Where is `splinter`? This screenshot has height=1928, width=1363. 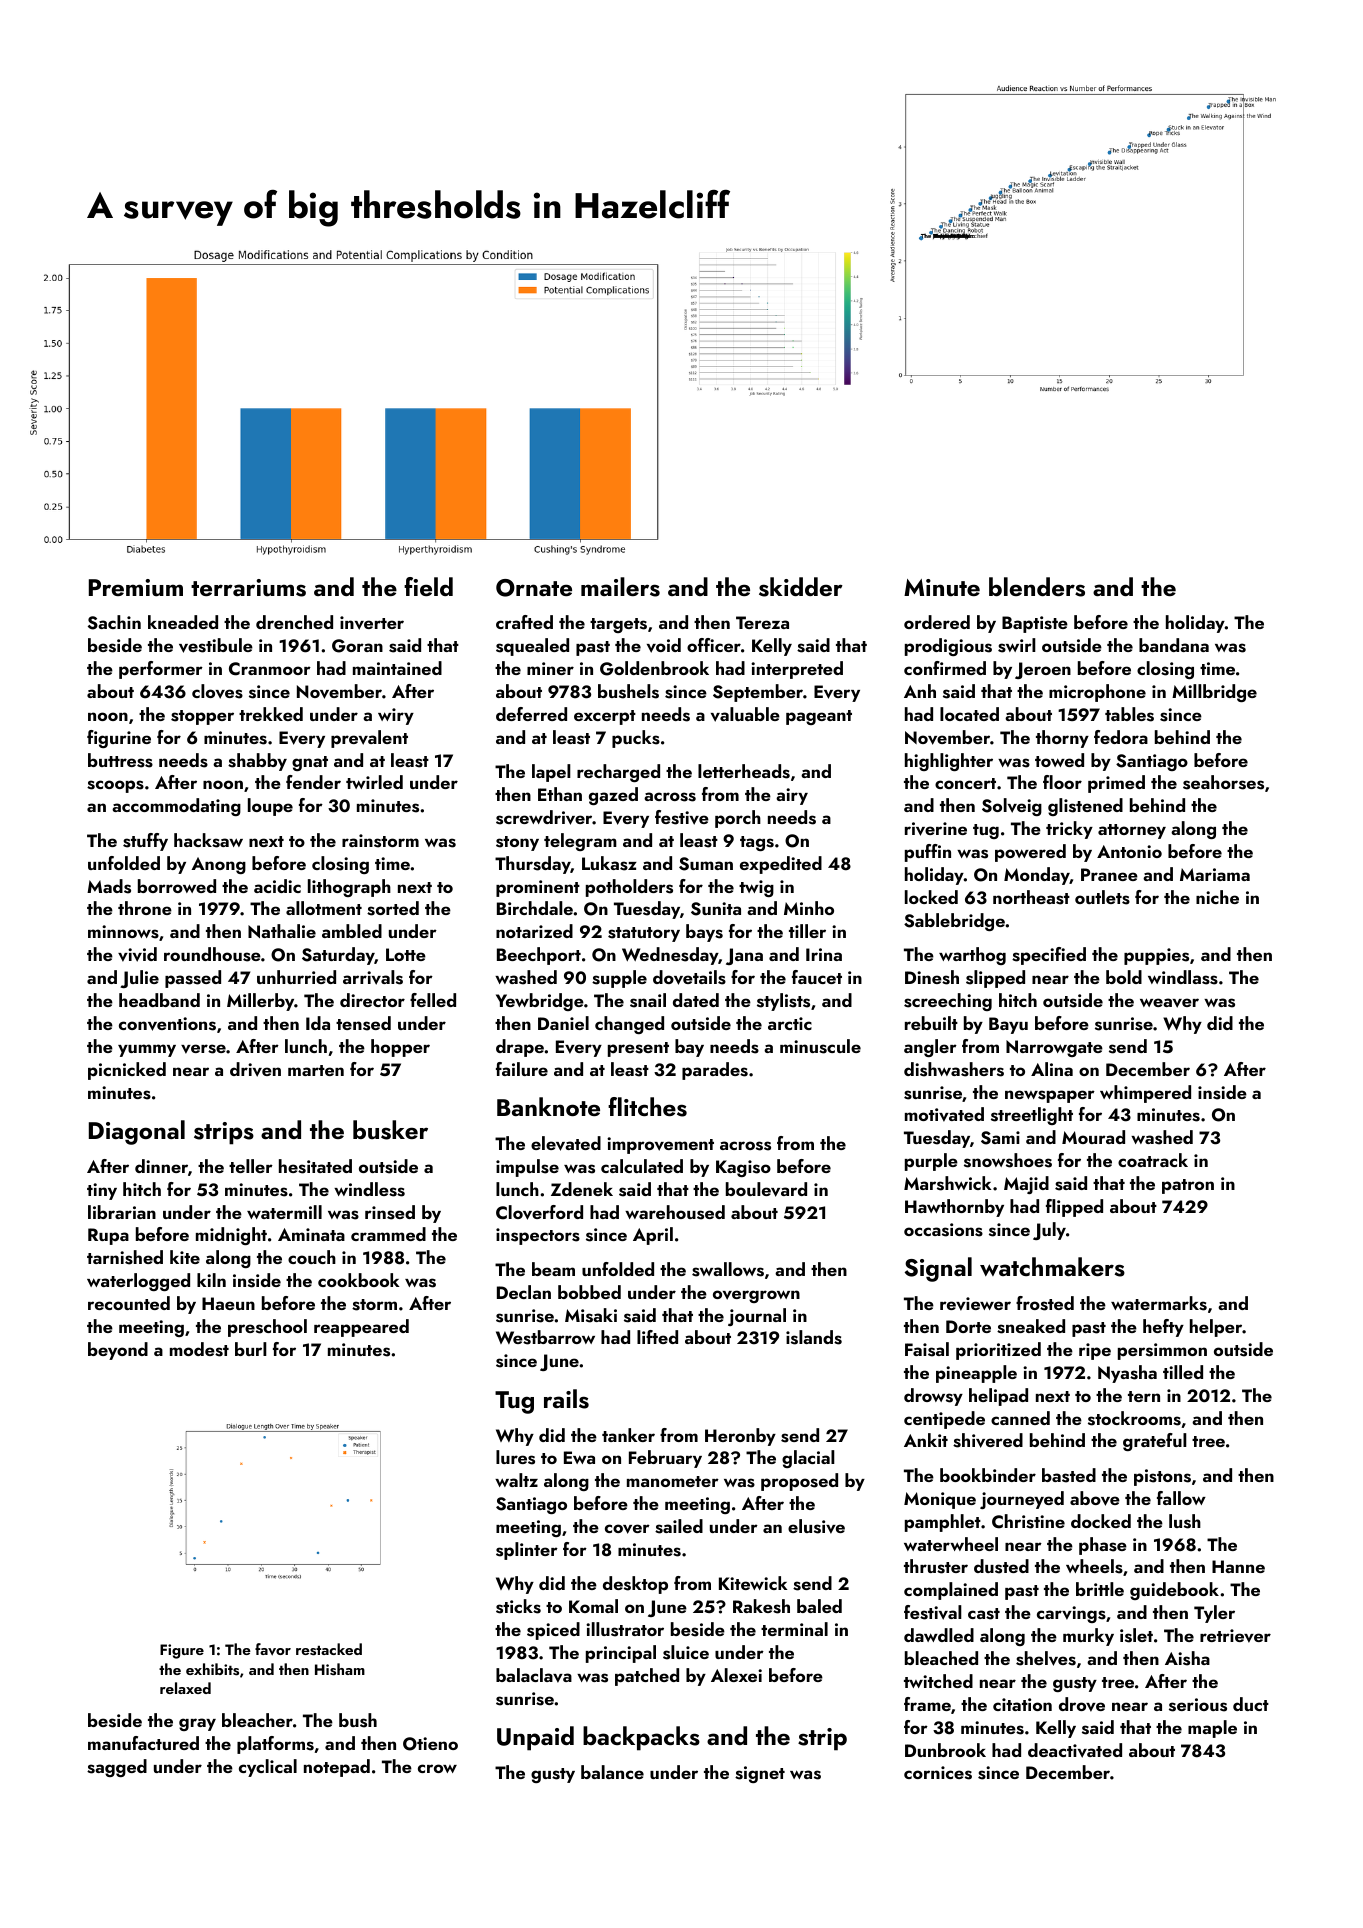 splinter is located at coordinates (527, 1551).
